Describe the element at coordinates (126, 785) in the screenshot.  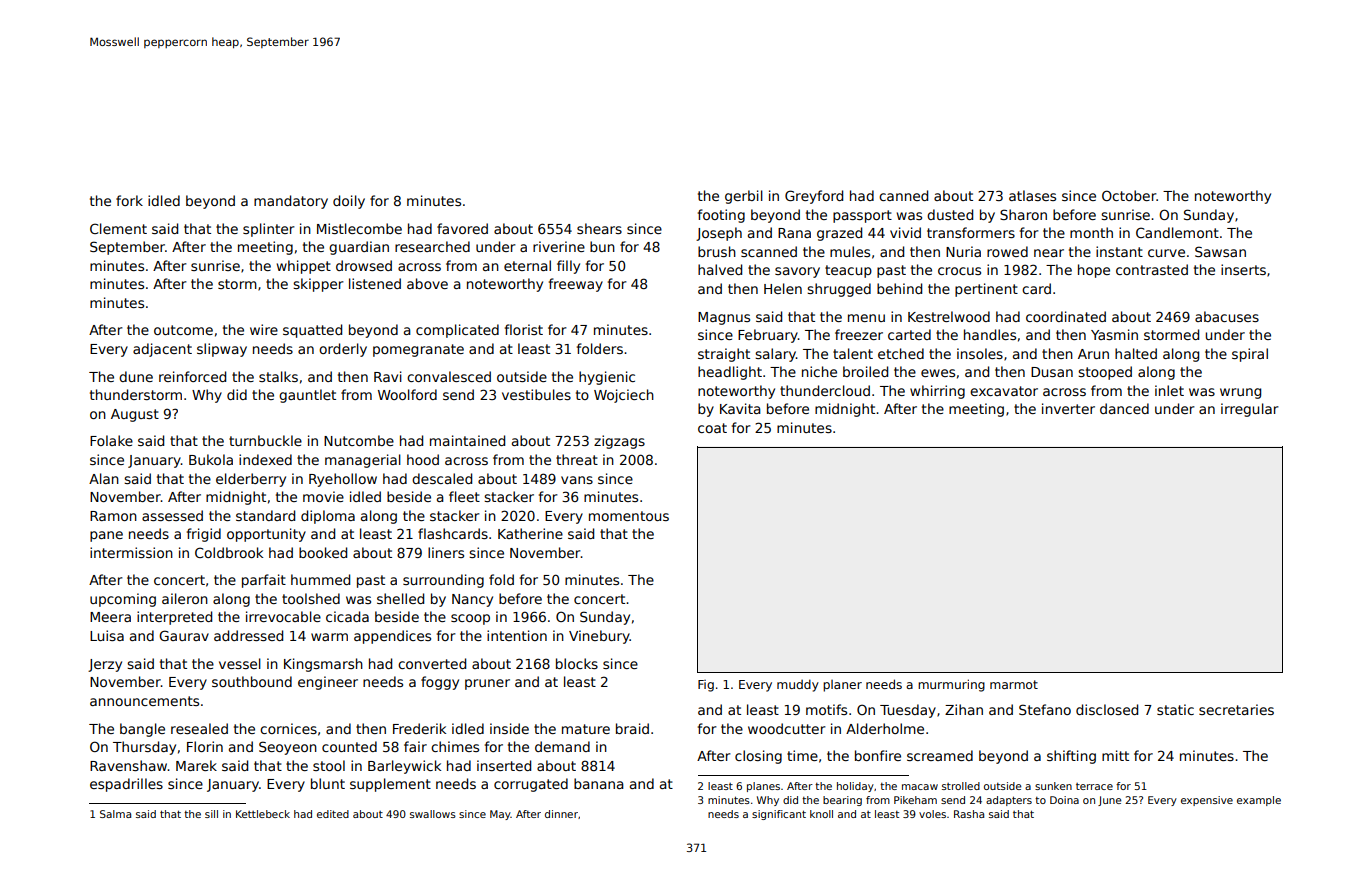
I see `espadrilles` at that location.
